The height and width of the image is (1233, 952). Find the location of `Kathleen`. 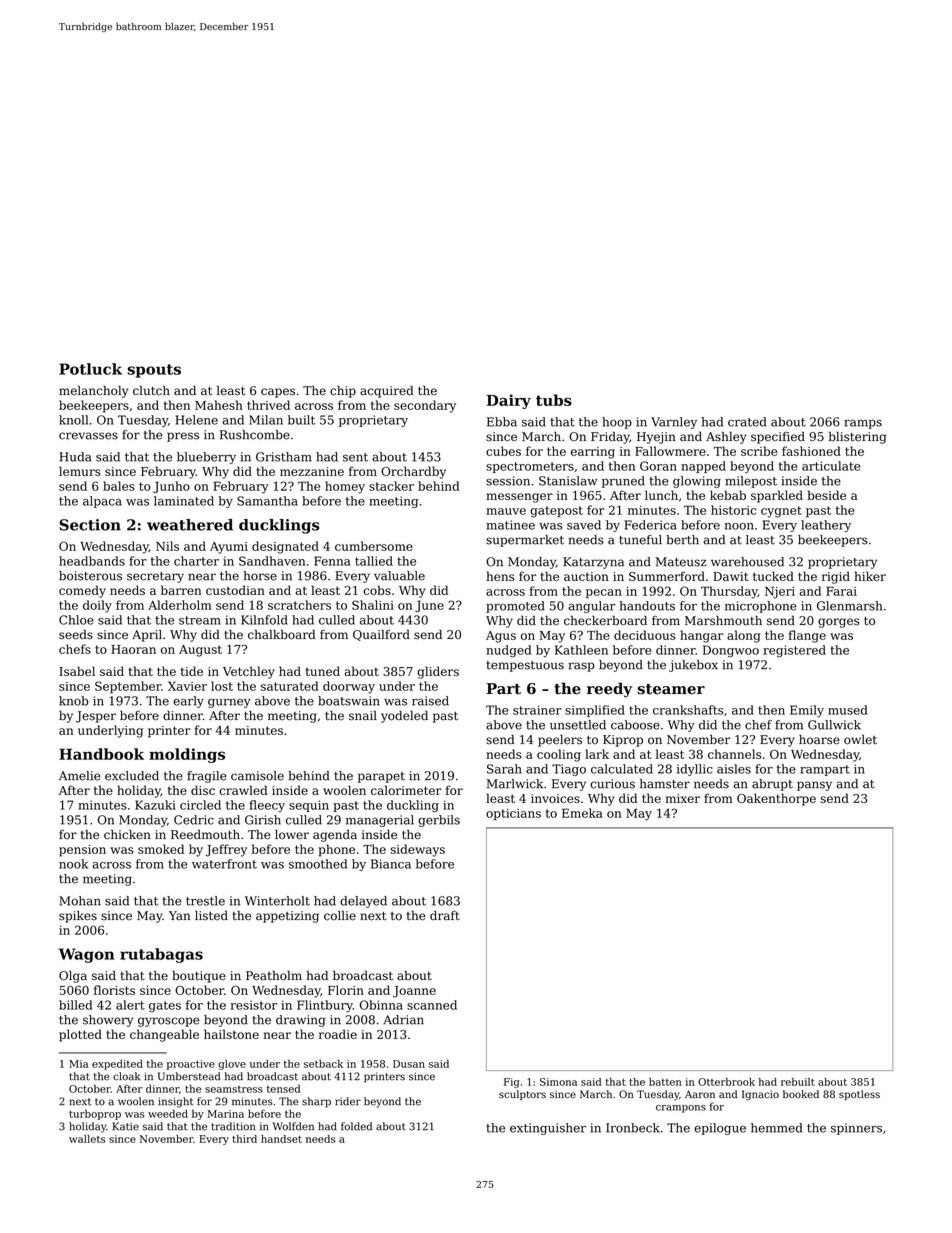

Kathleen is located at coordinates (581, 650).
